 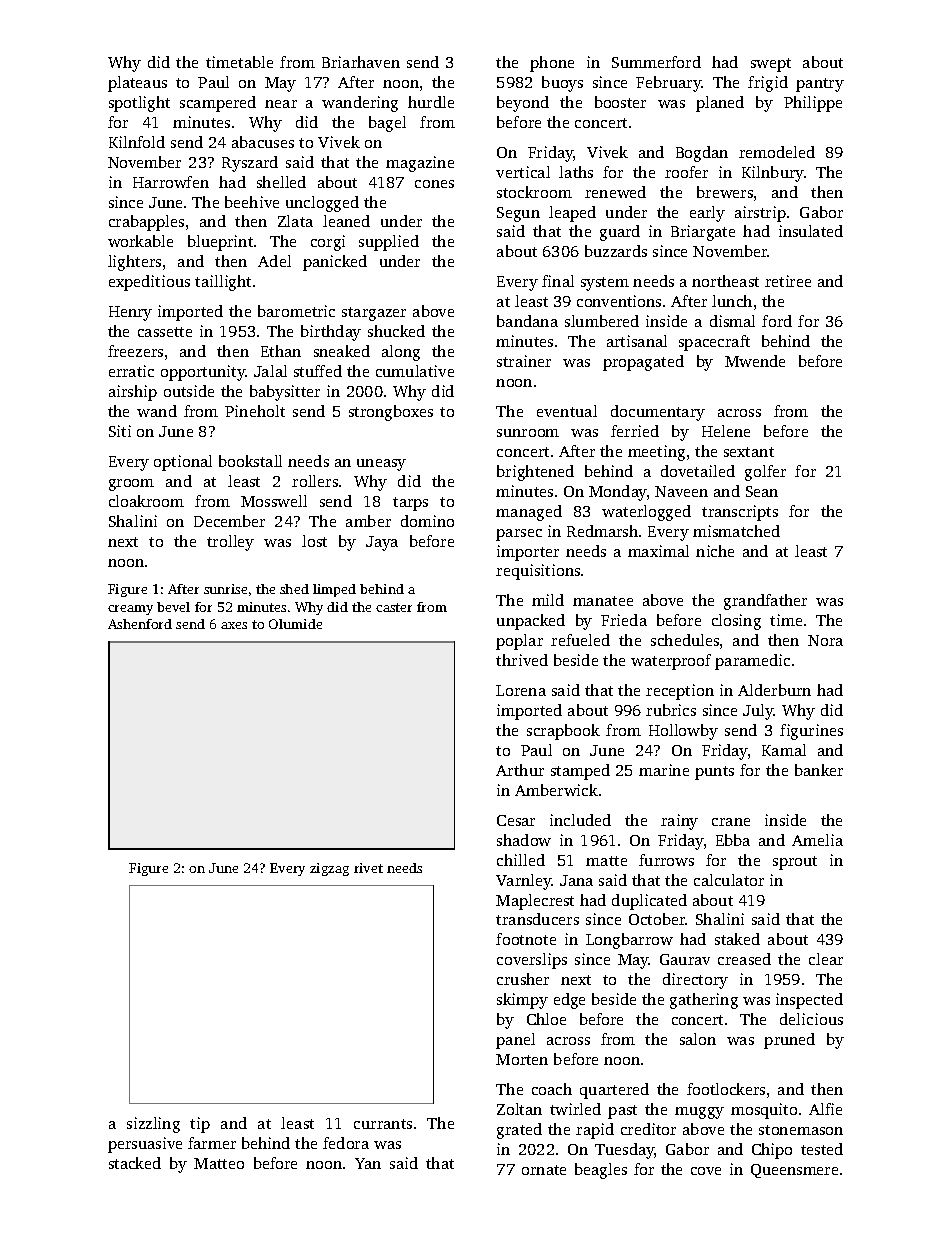 What do you see at coordinates (558, 281) in the image?
I see `final` at bounding box center [558, 281].
